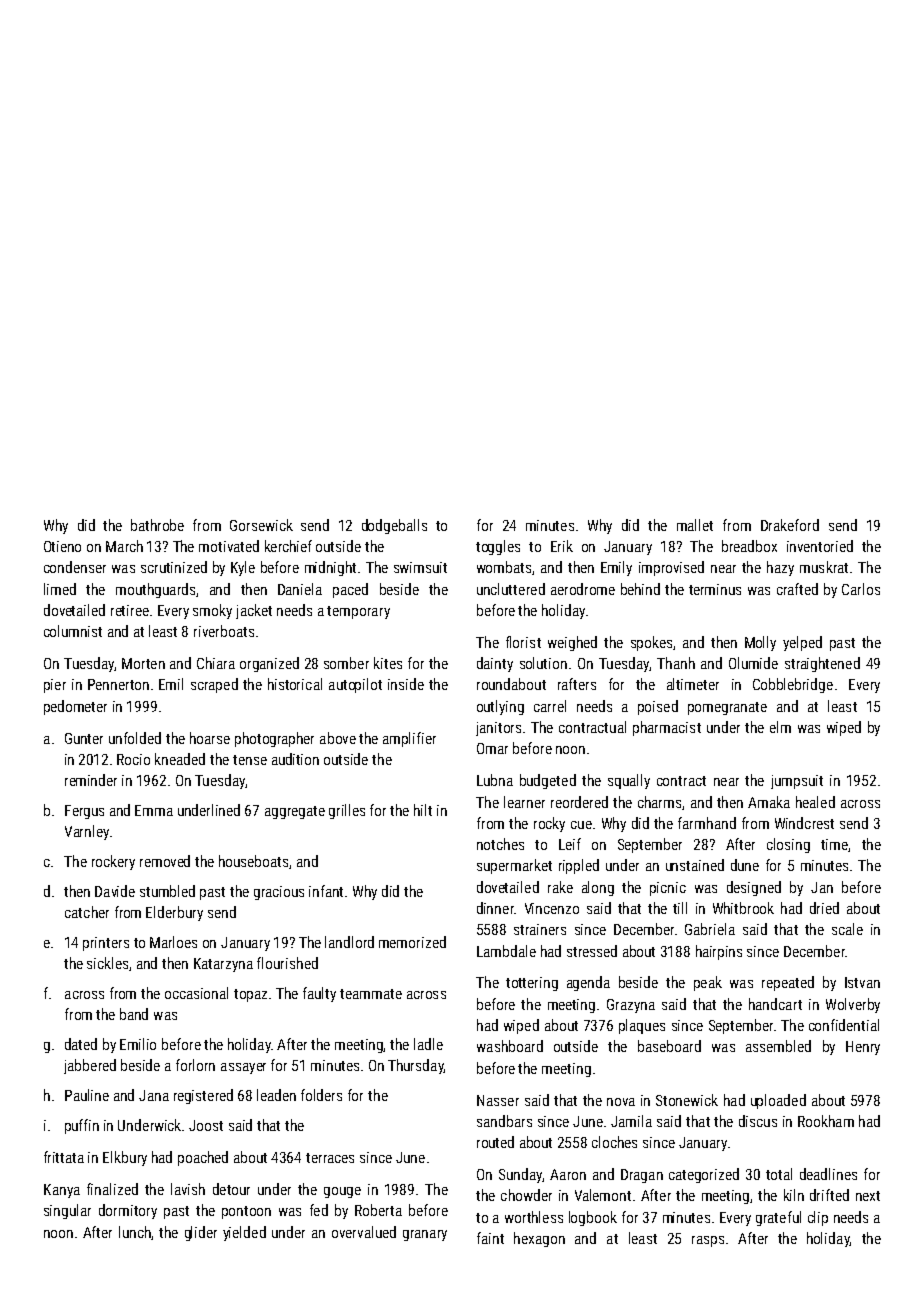 This image has height=1308, width=924. I want to click on lunch, so click(135, 1232).
